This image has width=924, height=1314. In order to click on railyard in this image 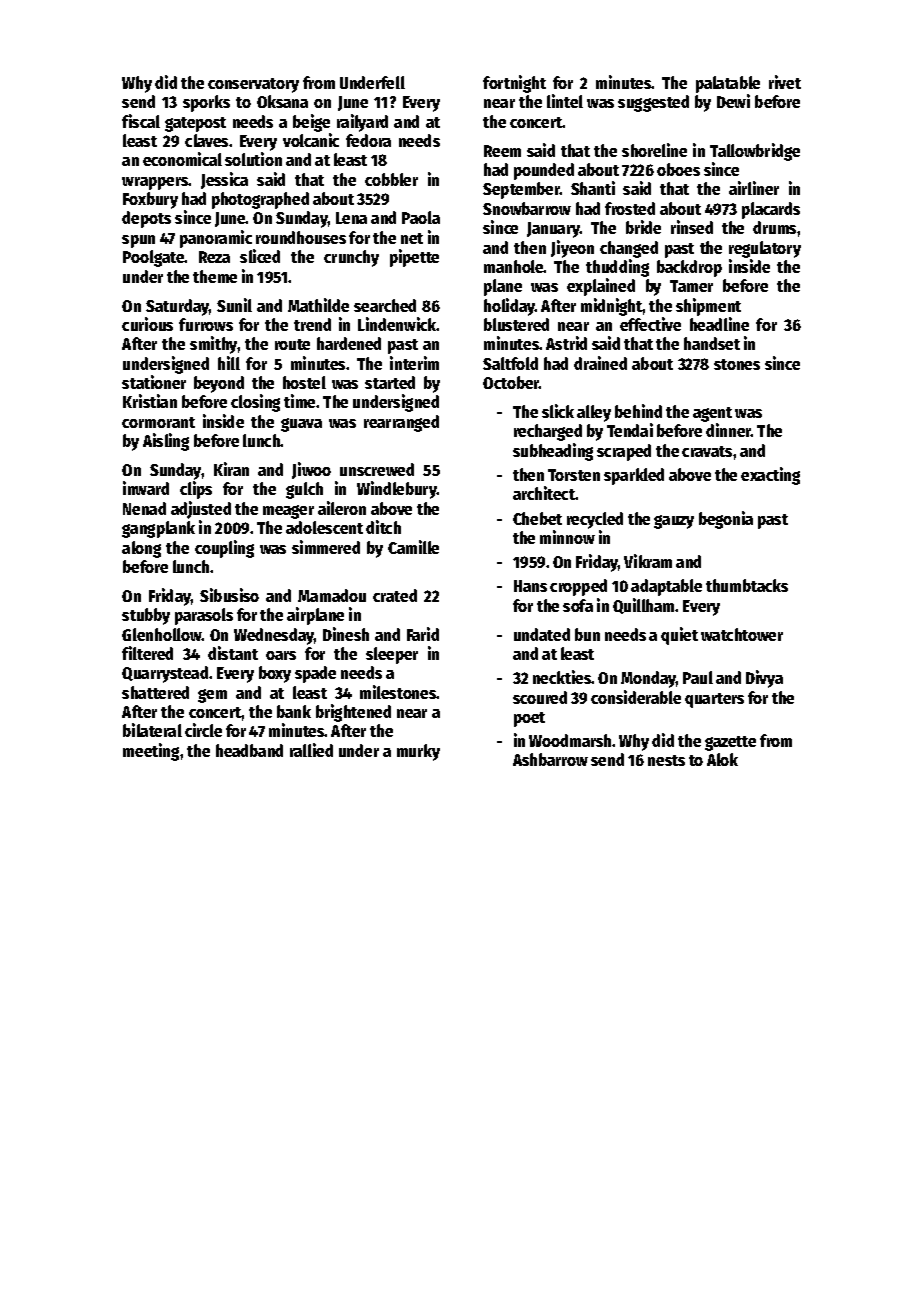, I will do `click(362, 123)`.
